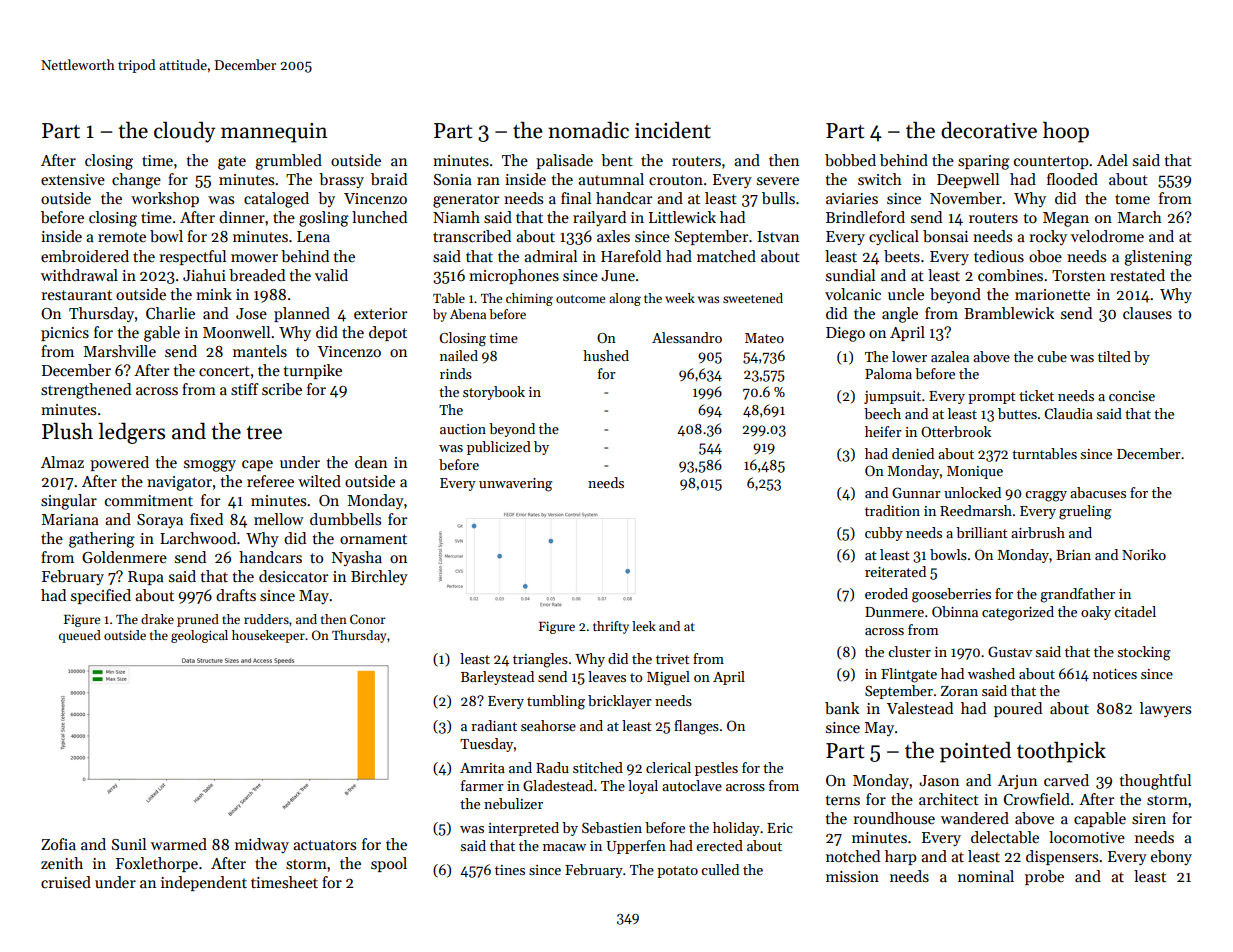  I want to click on mannequin, so click(274, 133).
